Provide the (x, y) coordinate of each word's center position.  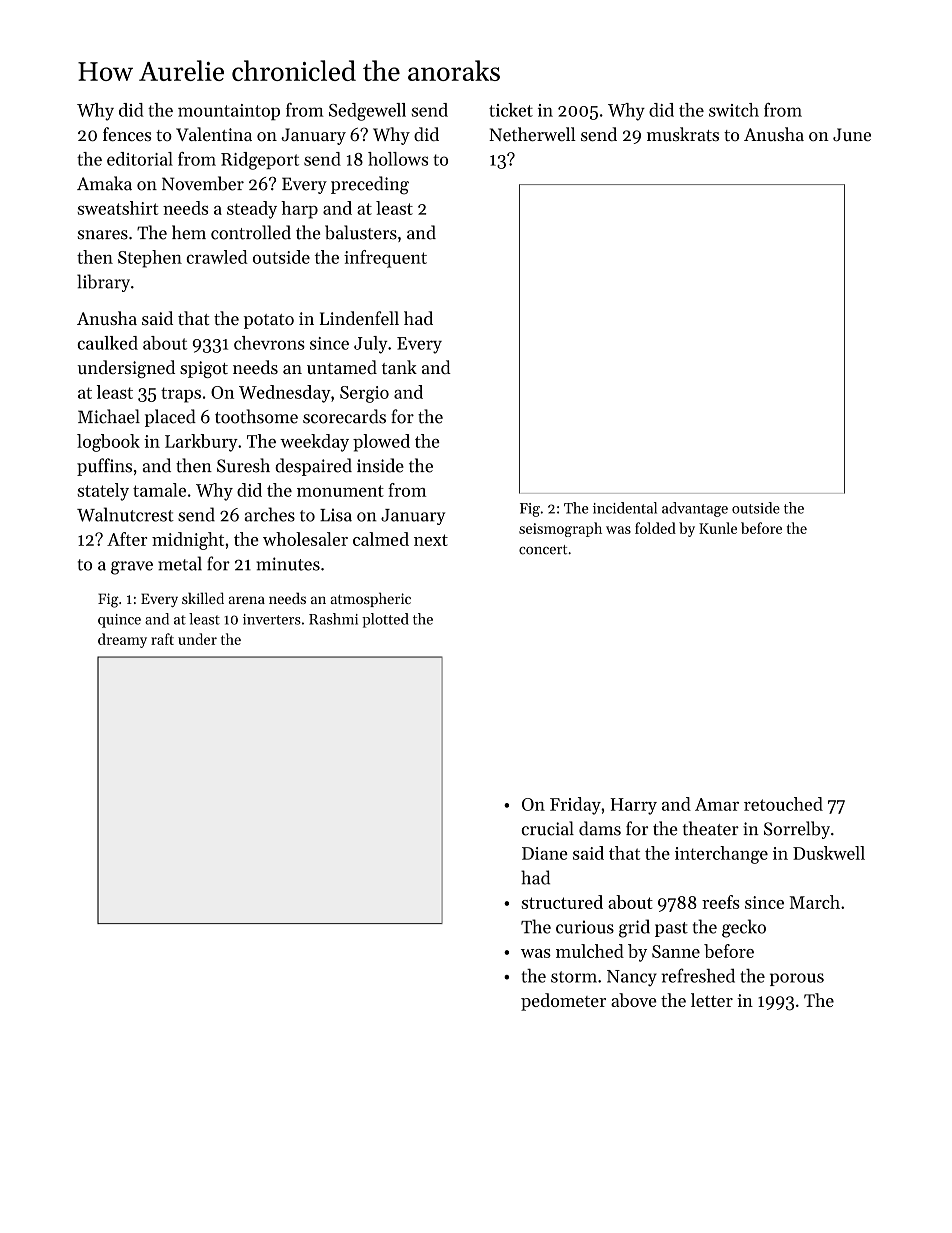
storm (574, 977)
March (815, 902)
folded (655, 528)
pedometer (563, 1002)
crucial (547, 828)
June (852, 134)
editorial (140, 159)
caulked (108, 343)
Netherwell (532, 134)
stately (103, 492)
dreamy (122, 640)
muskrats (683, 134)
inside (380, 465)
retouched (783, 804)
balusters (361, 232)
